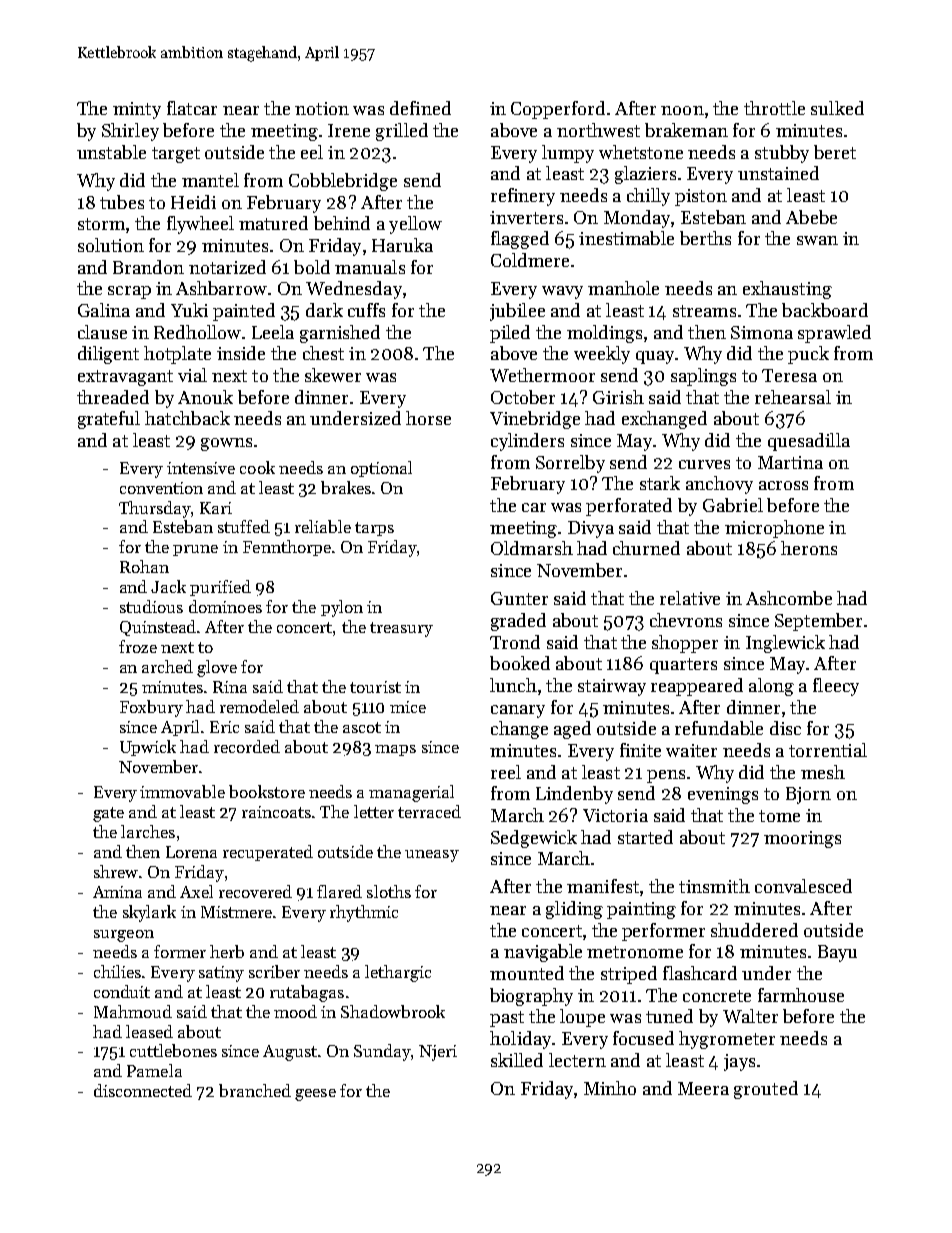 This image has height=1233, width=952. I want to click on Upwick, so click(148, 748).
